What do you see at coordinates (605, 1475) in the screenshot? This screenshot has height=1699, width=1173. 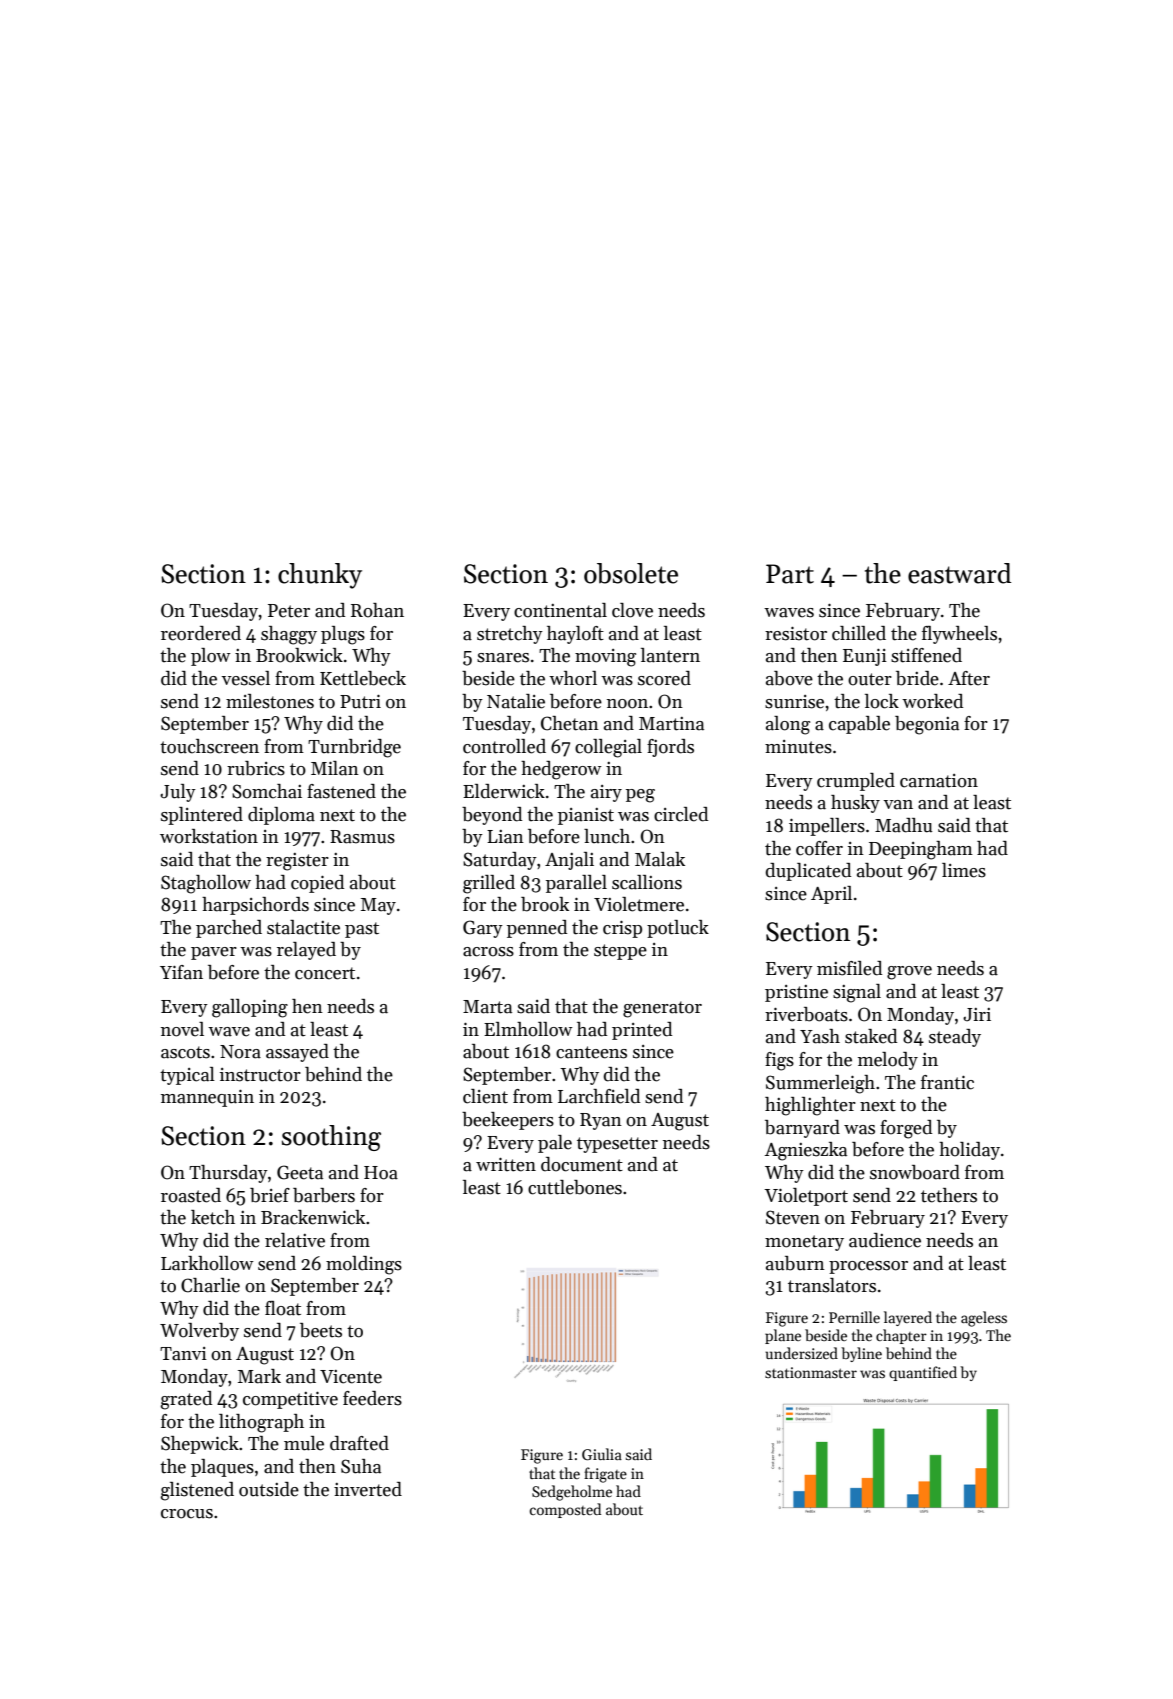 I see `frigate` at bounding box center [605, 1475].
